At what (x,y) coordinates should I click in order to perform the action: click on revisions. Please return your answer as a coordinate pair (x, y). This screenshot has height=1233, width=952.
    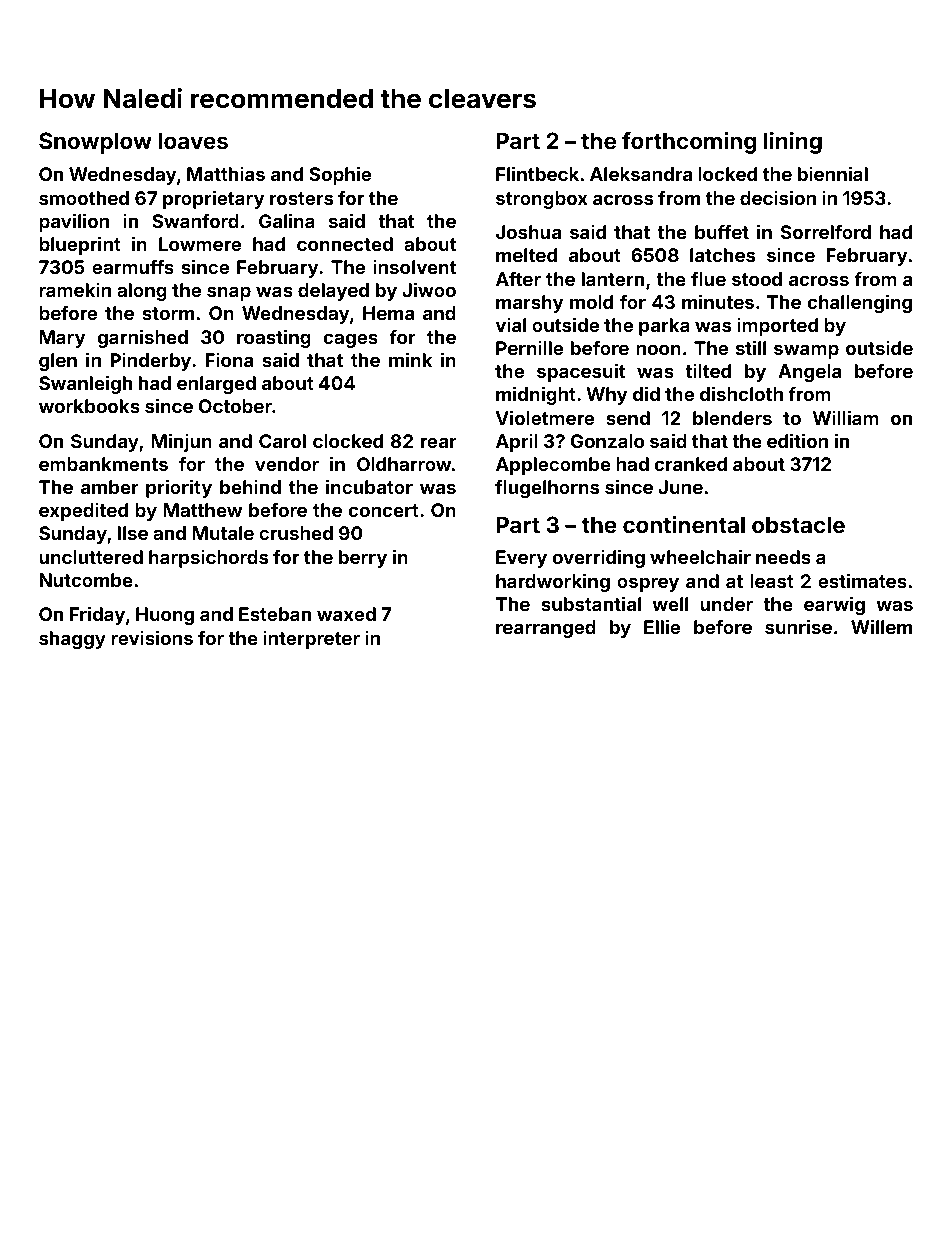
    Looking at the image, I should click on (152, 637).
